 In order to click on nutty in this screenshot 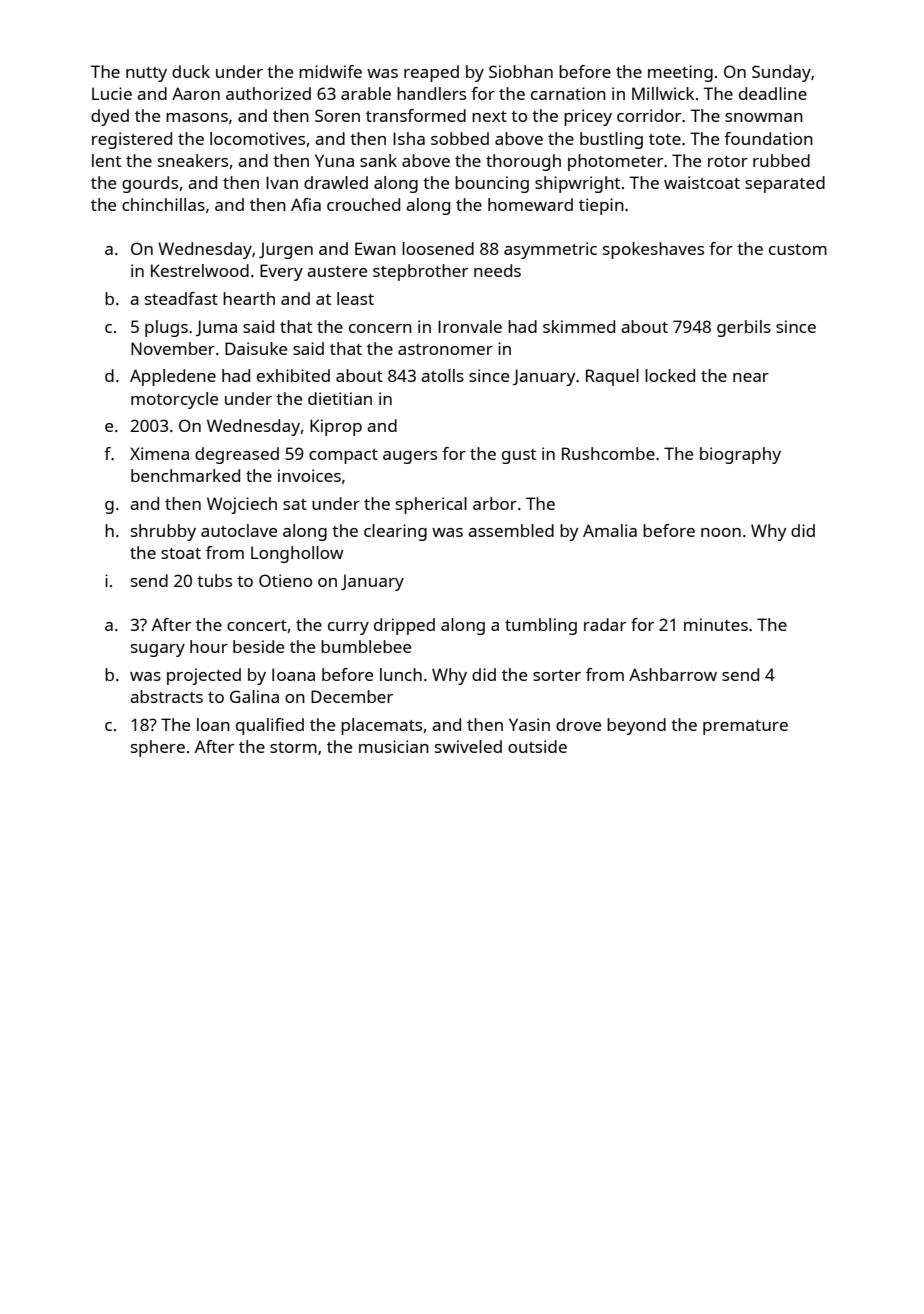, I will do `click(146, 74)`.
